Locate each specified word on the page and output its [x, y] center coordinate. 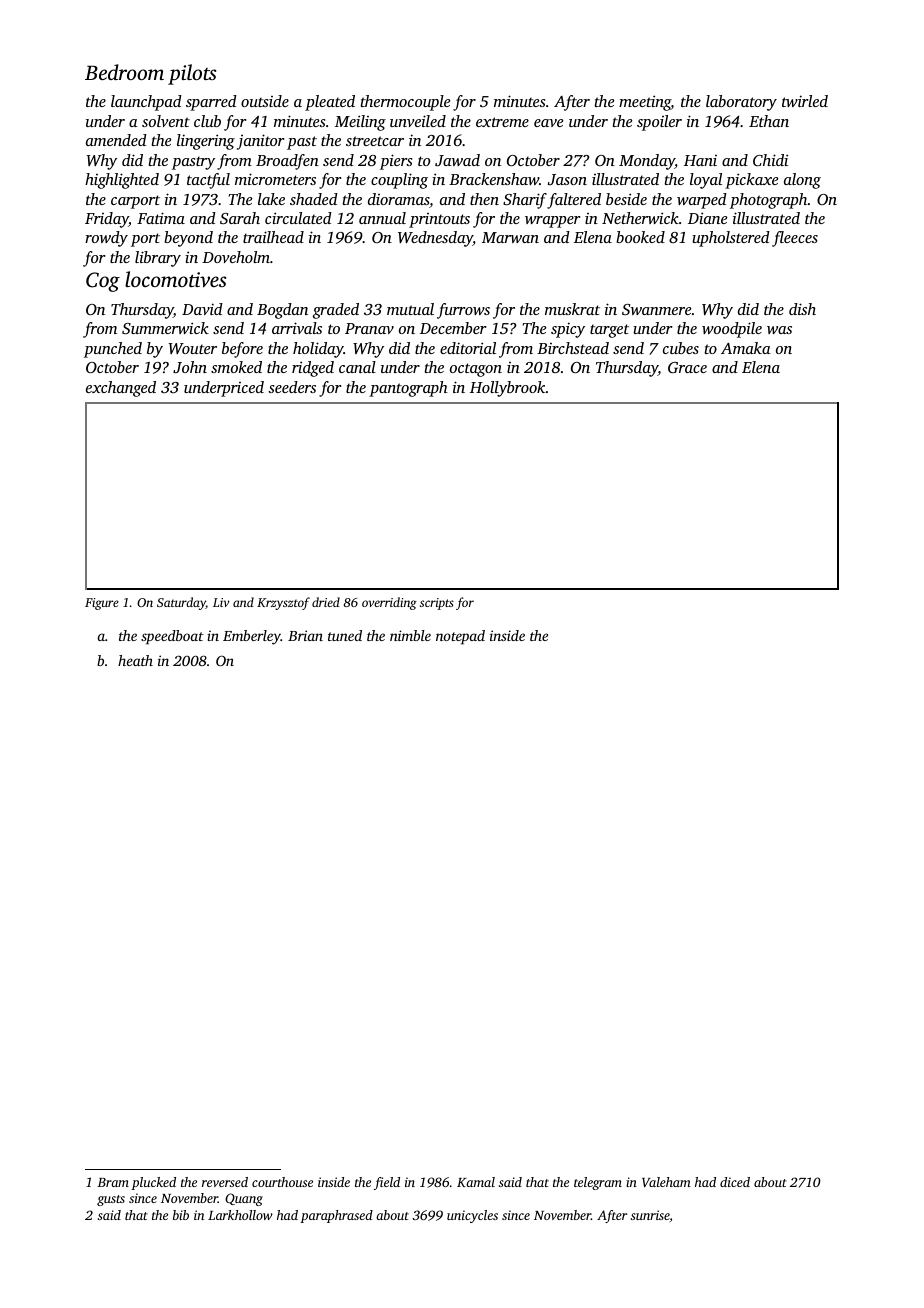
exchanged [121, 389]
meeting [645, 103]
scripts [437, 604]
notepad [460, 637]
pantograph [408, 389]
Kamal [476, 1182]
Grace [687, 367]
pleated [330, 103]
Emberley [252, 637]
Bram [113, 1182]
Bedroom [124, 72]
